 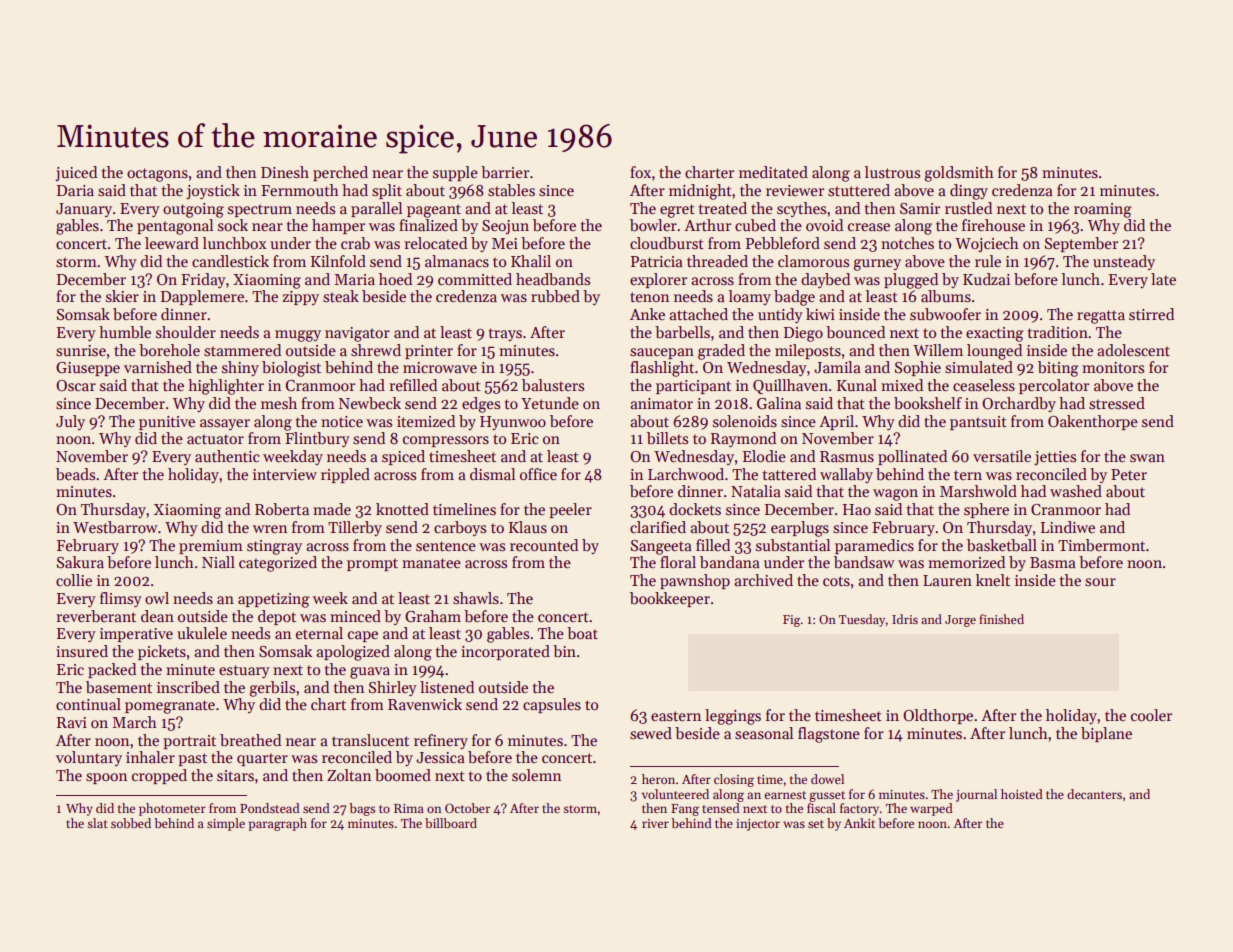 What do you see at coordinates (192, 759) in the image?
I see `past` at bounding box center [192, 759].
